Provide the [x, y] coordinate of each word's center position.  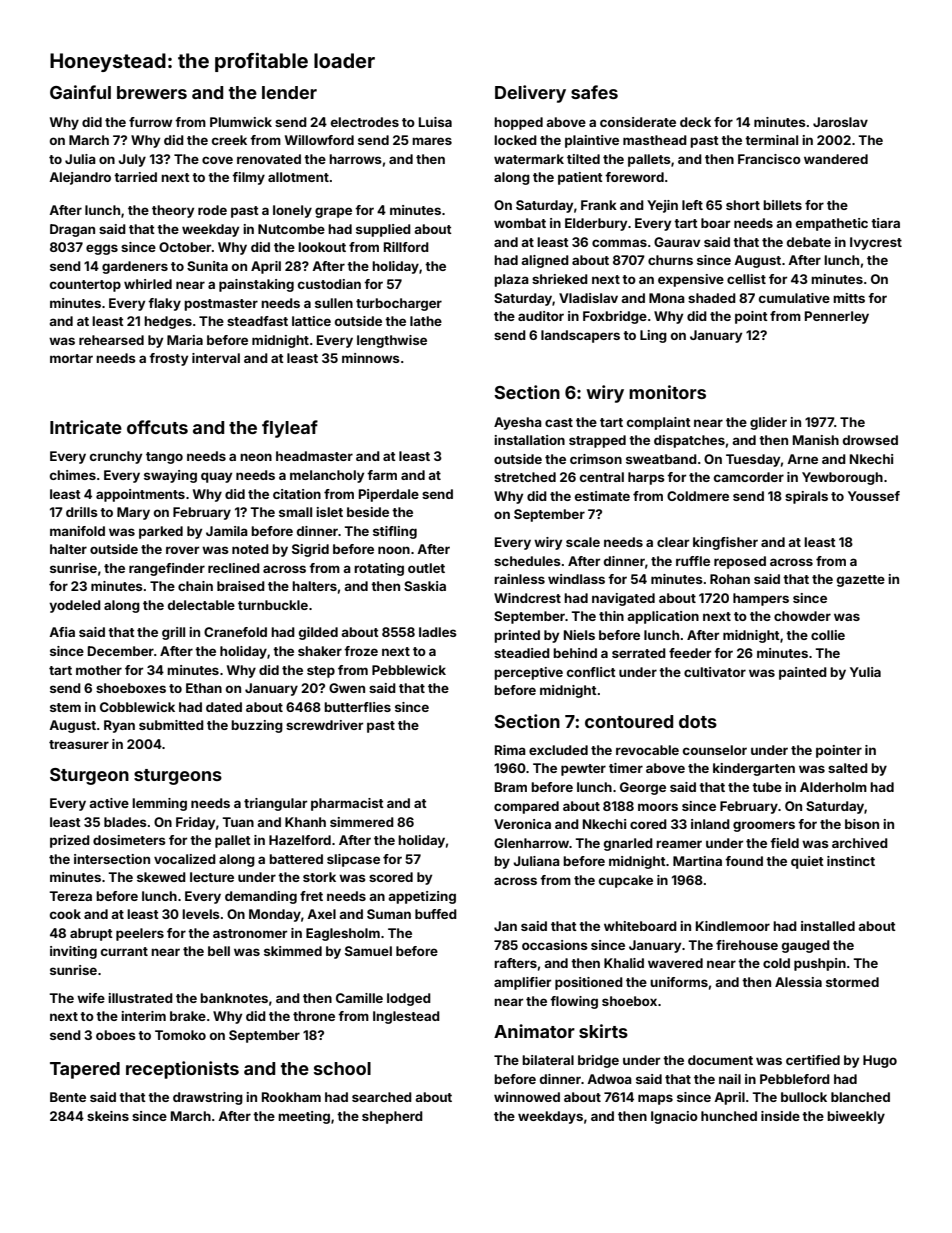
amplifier [522, 983]
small [295, 512]
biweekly [856, 1117]
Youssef [874, 496]
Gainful [80, 92]
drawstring [208, 1098]
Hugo [880, 1061]
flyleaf [290, 429]
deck [695, 122]
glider [768, 423]
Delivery [530, 94]
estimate [602, 496]
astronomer [250, 933]
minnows [371, 358]
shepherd [392, 1117]
